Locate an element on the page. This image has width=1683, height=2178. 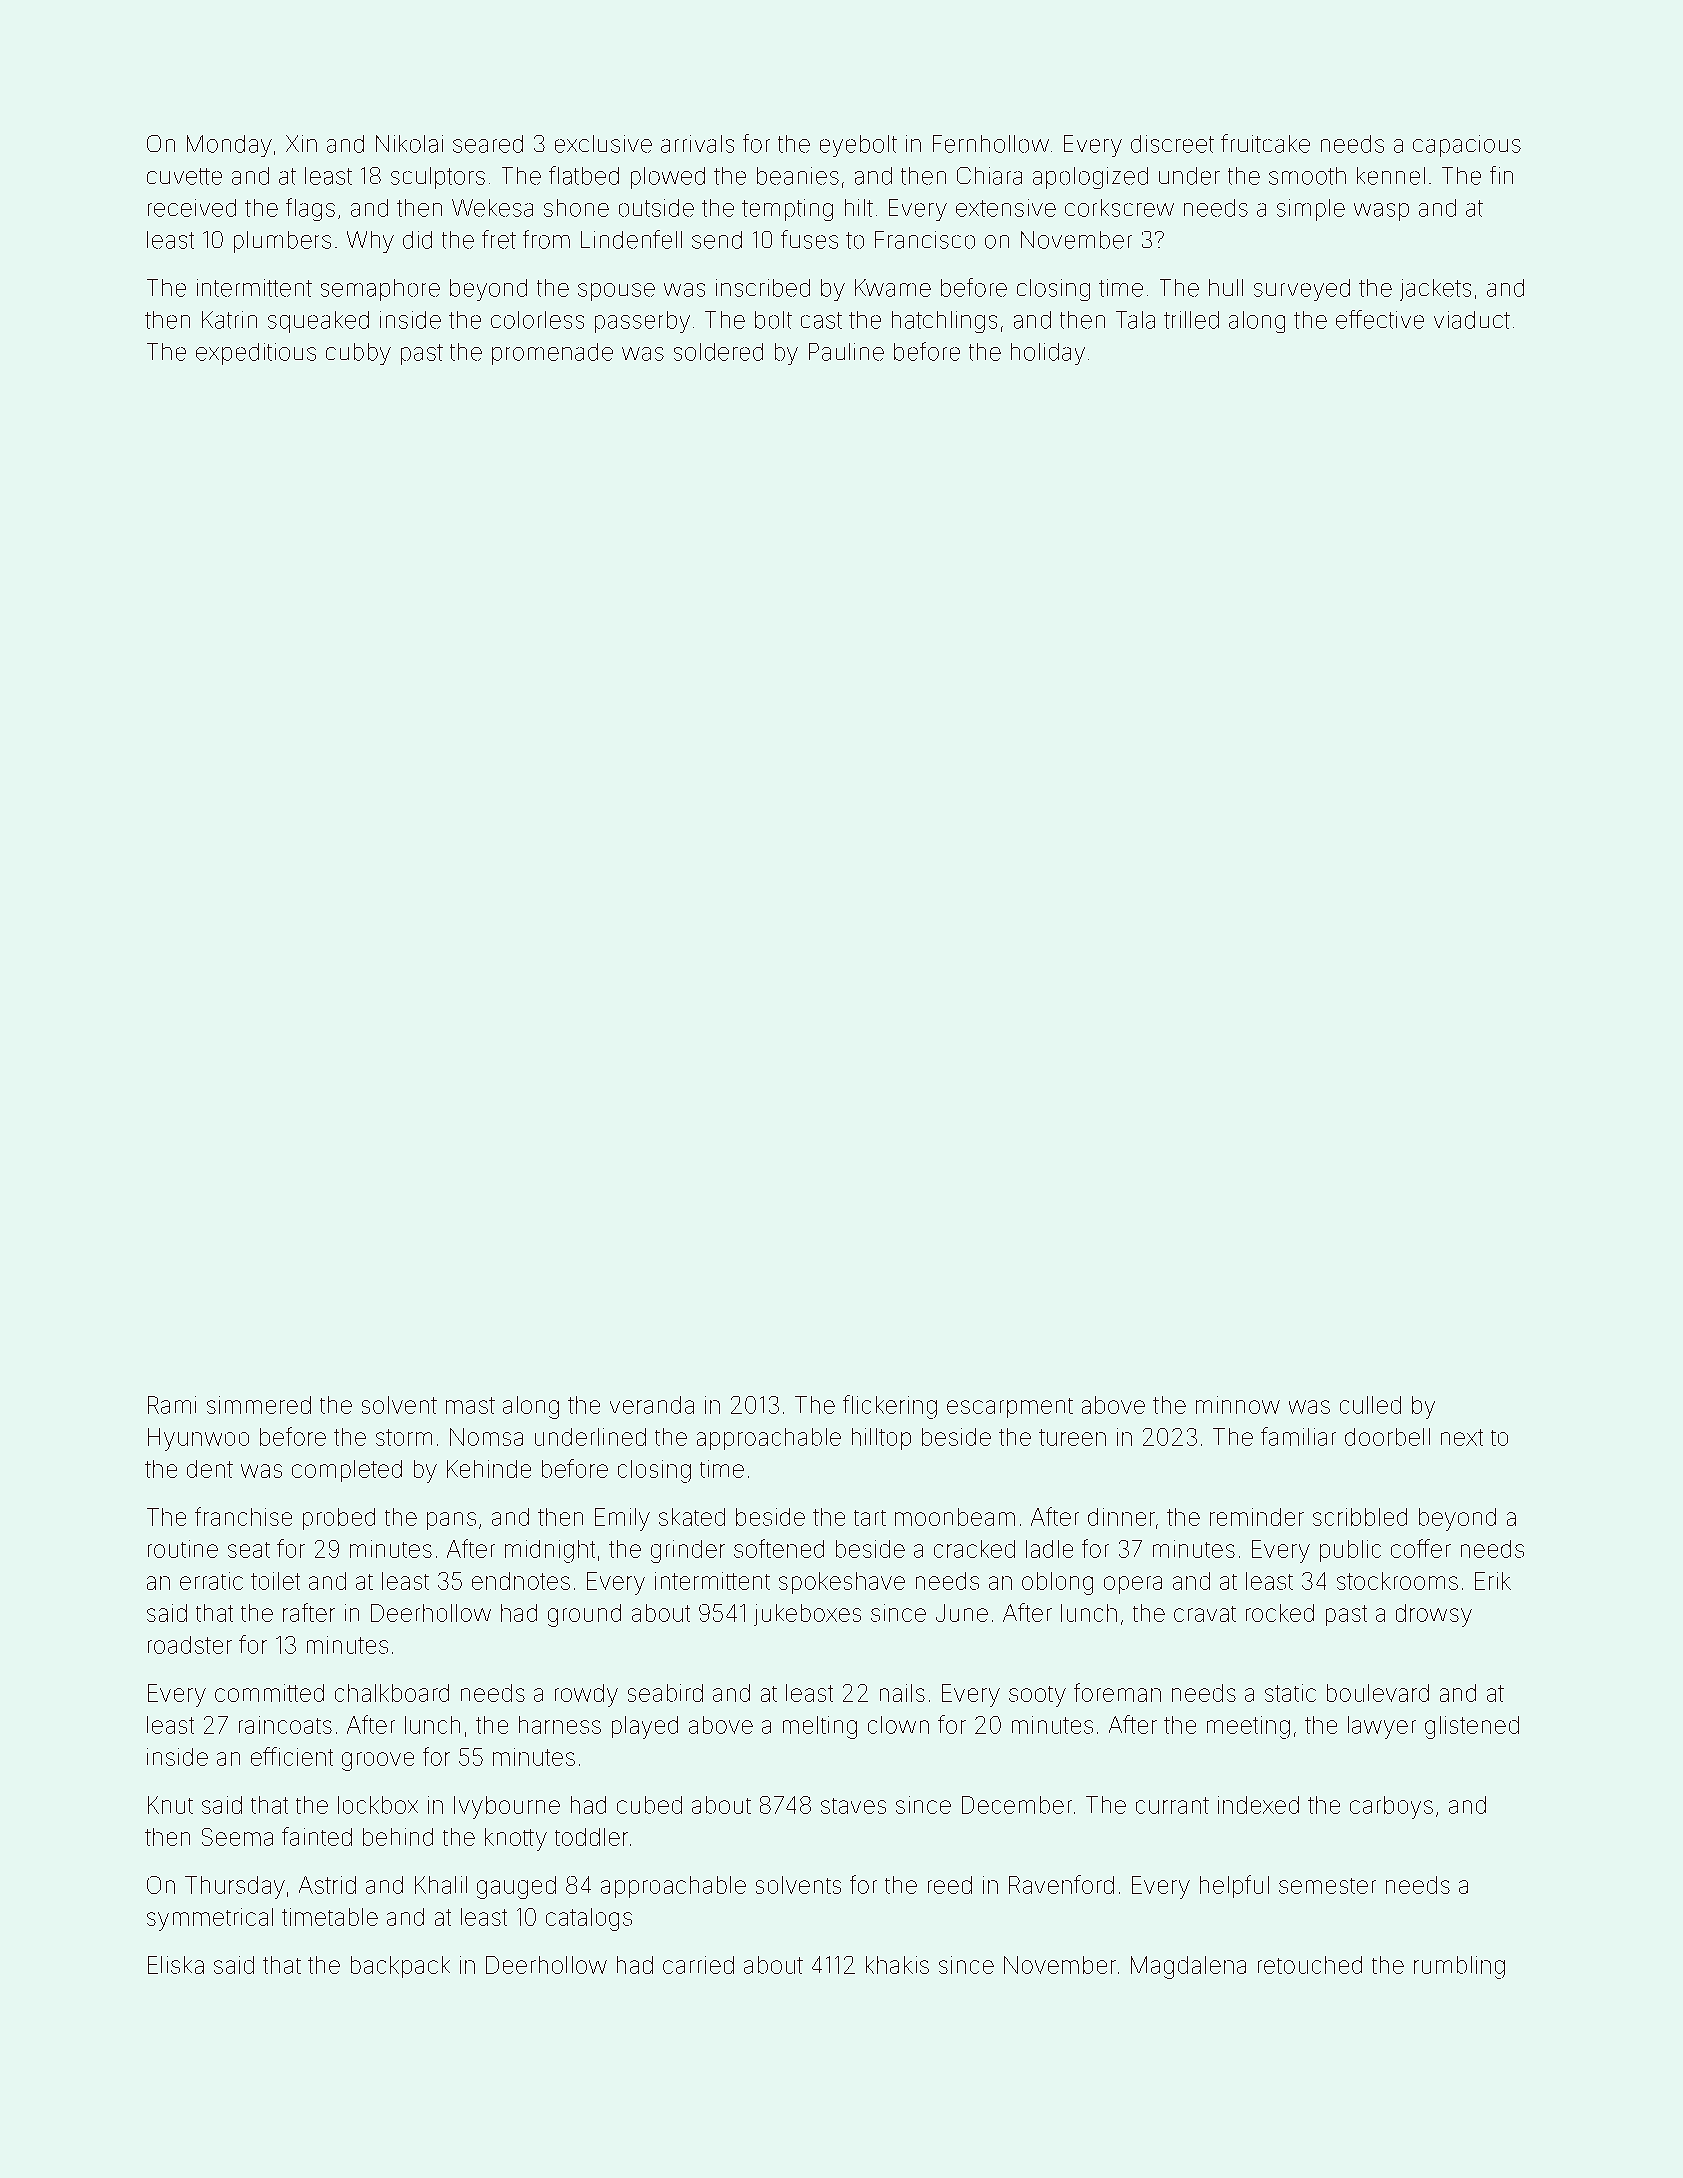
soldered is located at coordinates (718, 352).
